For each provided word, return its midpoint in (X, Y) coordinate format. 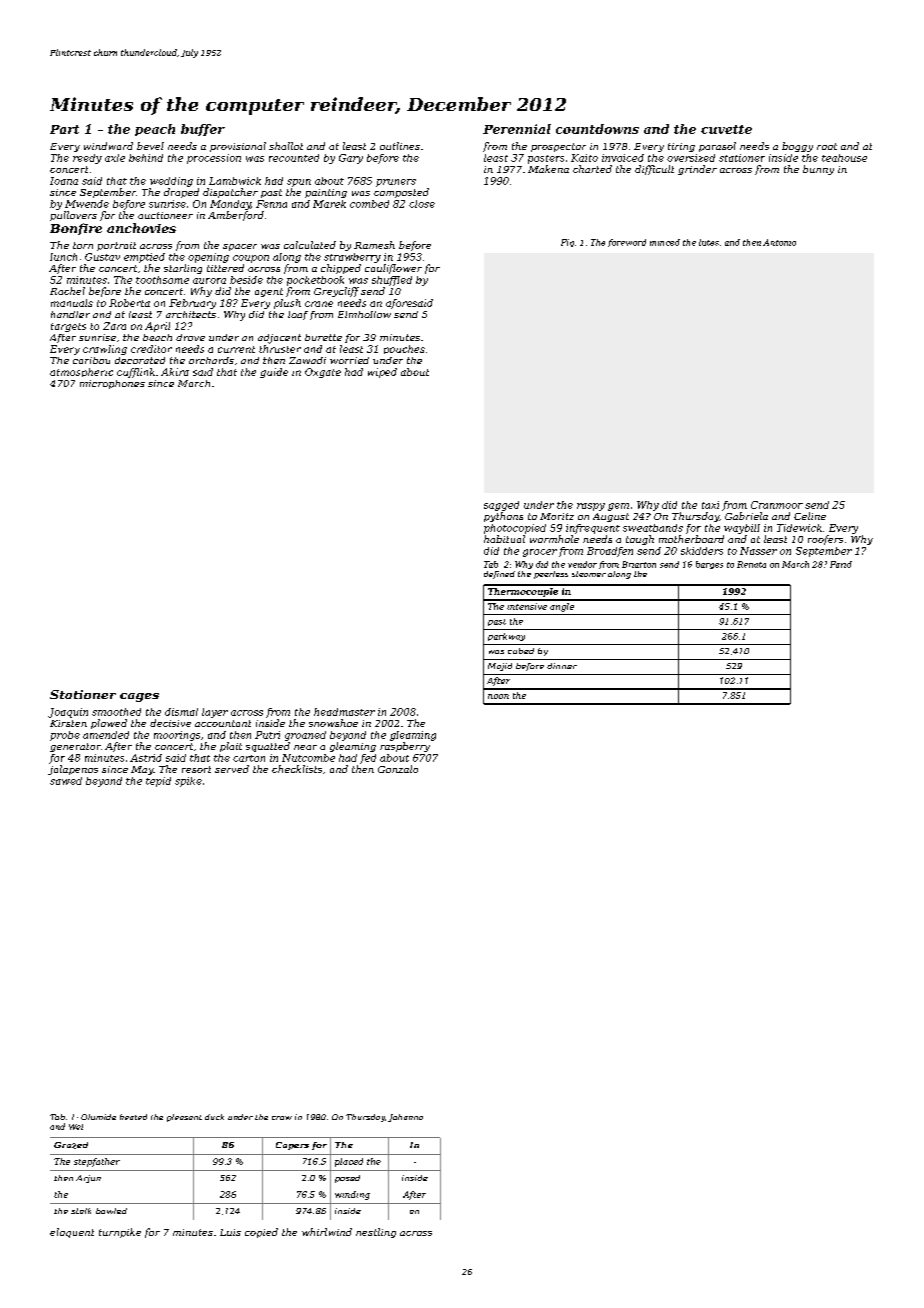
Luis (230, 1232)
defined (499, 575)
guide (274, 373)
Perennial (517, 129)
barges (709, 565)
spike (188, 782)
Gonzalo (398, 769)
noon (498, 696)
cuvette (726, 129)
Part (64, 129)
